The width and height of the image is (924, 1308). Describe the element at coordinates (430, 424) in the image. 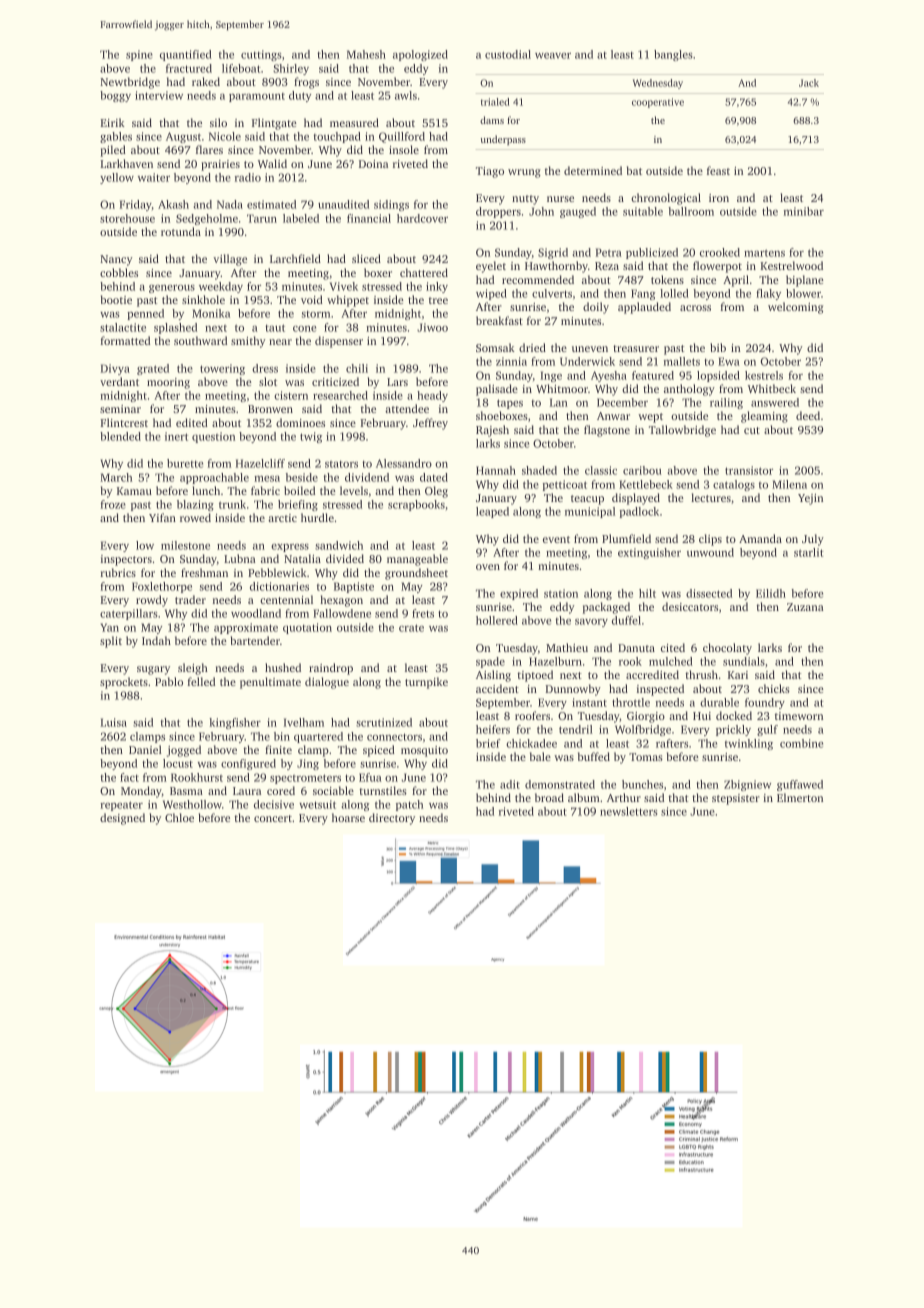

I see `Jeffrey` at that location.
